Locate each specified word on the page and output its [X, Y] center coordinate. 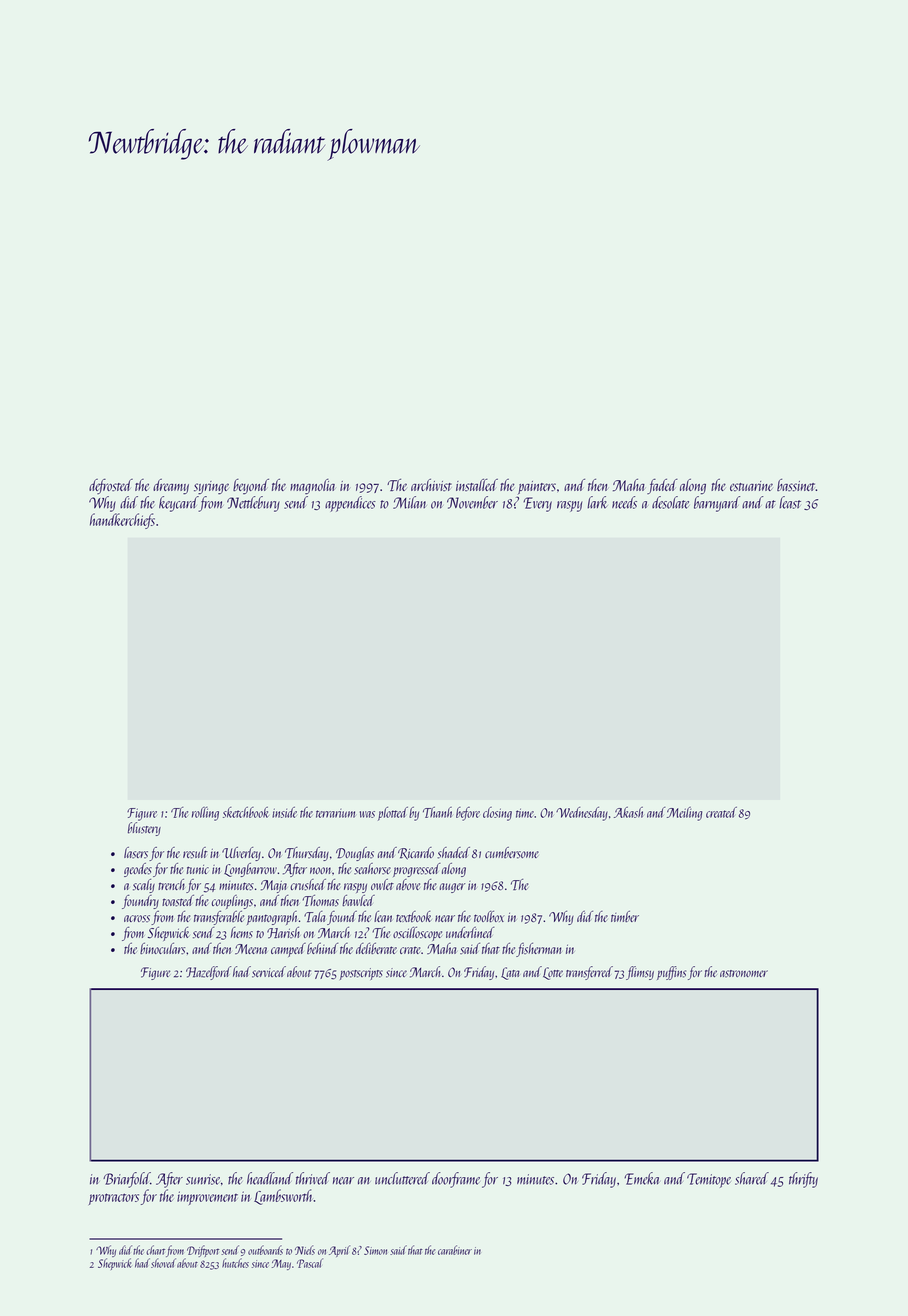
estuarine [751, 486]
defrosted [111, 486]
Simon [375, 1250]
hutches [235, 1263]
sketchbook [246, 812]
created [721, 812]
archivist [431, 485]
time [525, 813]
